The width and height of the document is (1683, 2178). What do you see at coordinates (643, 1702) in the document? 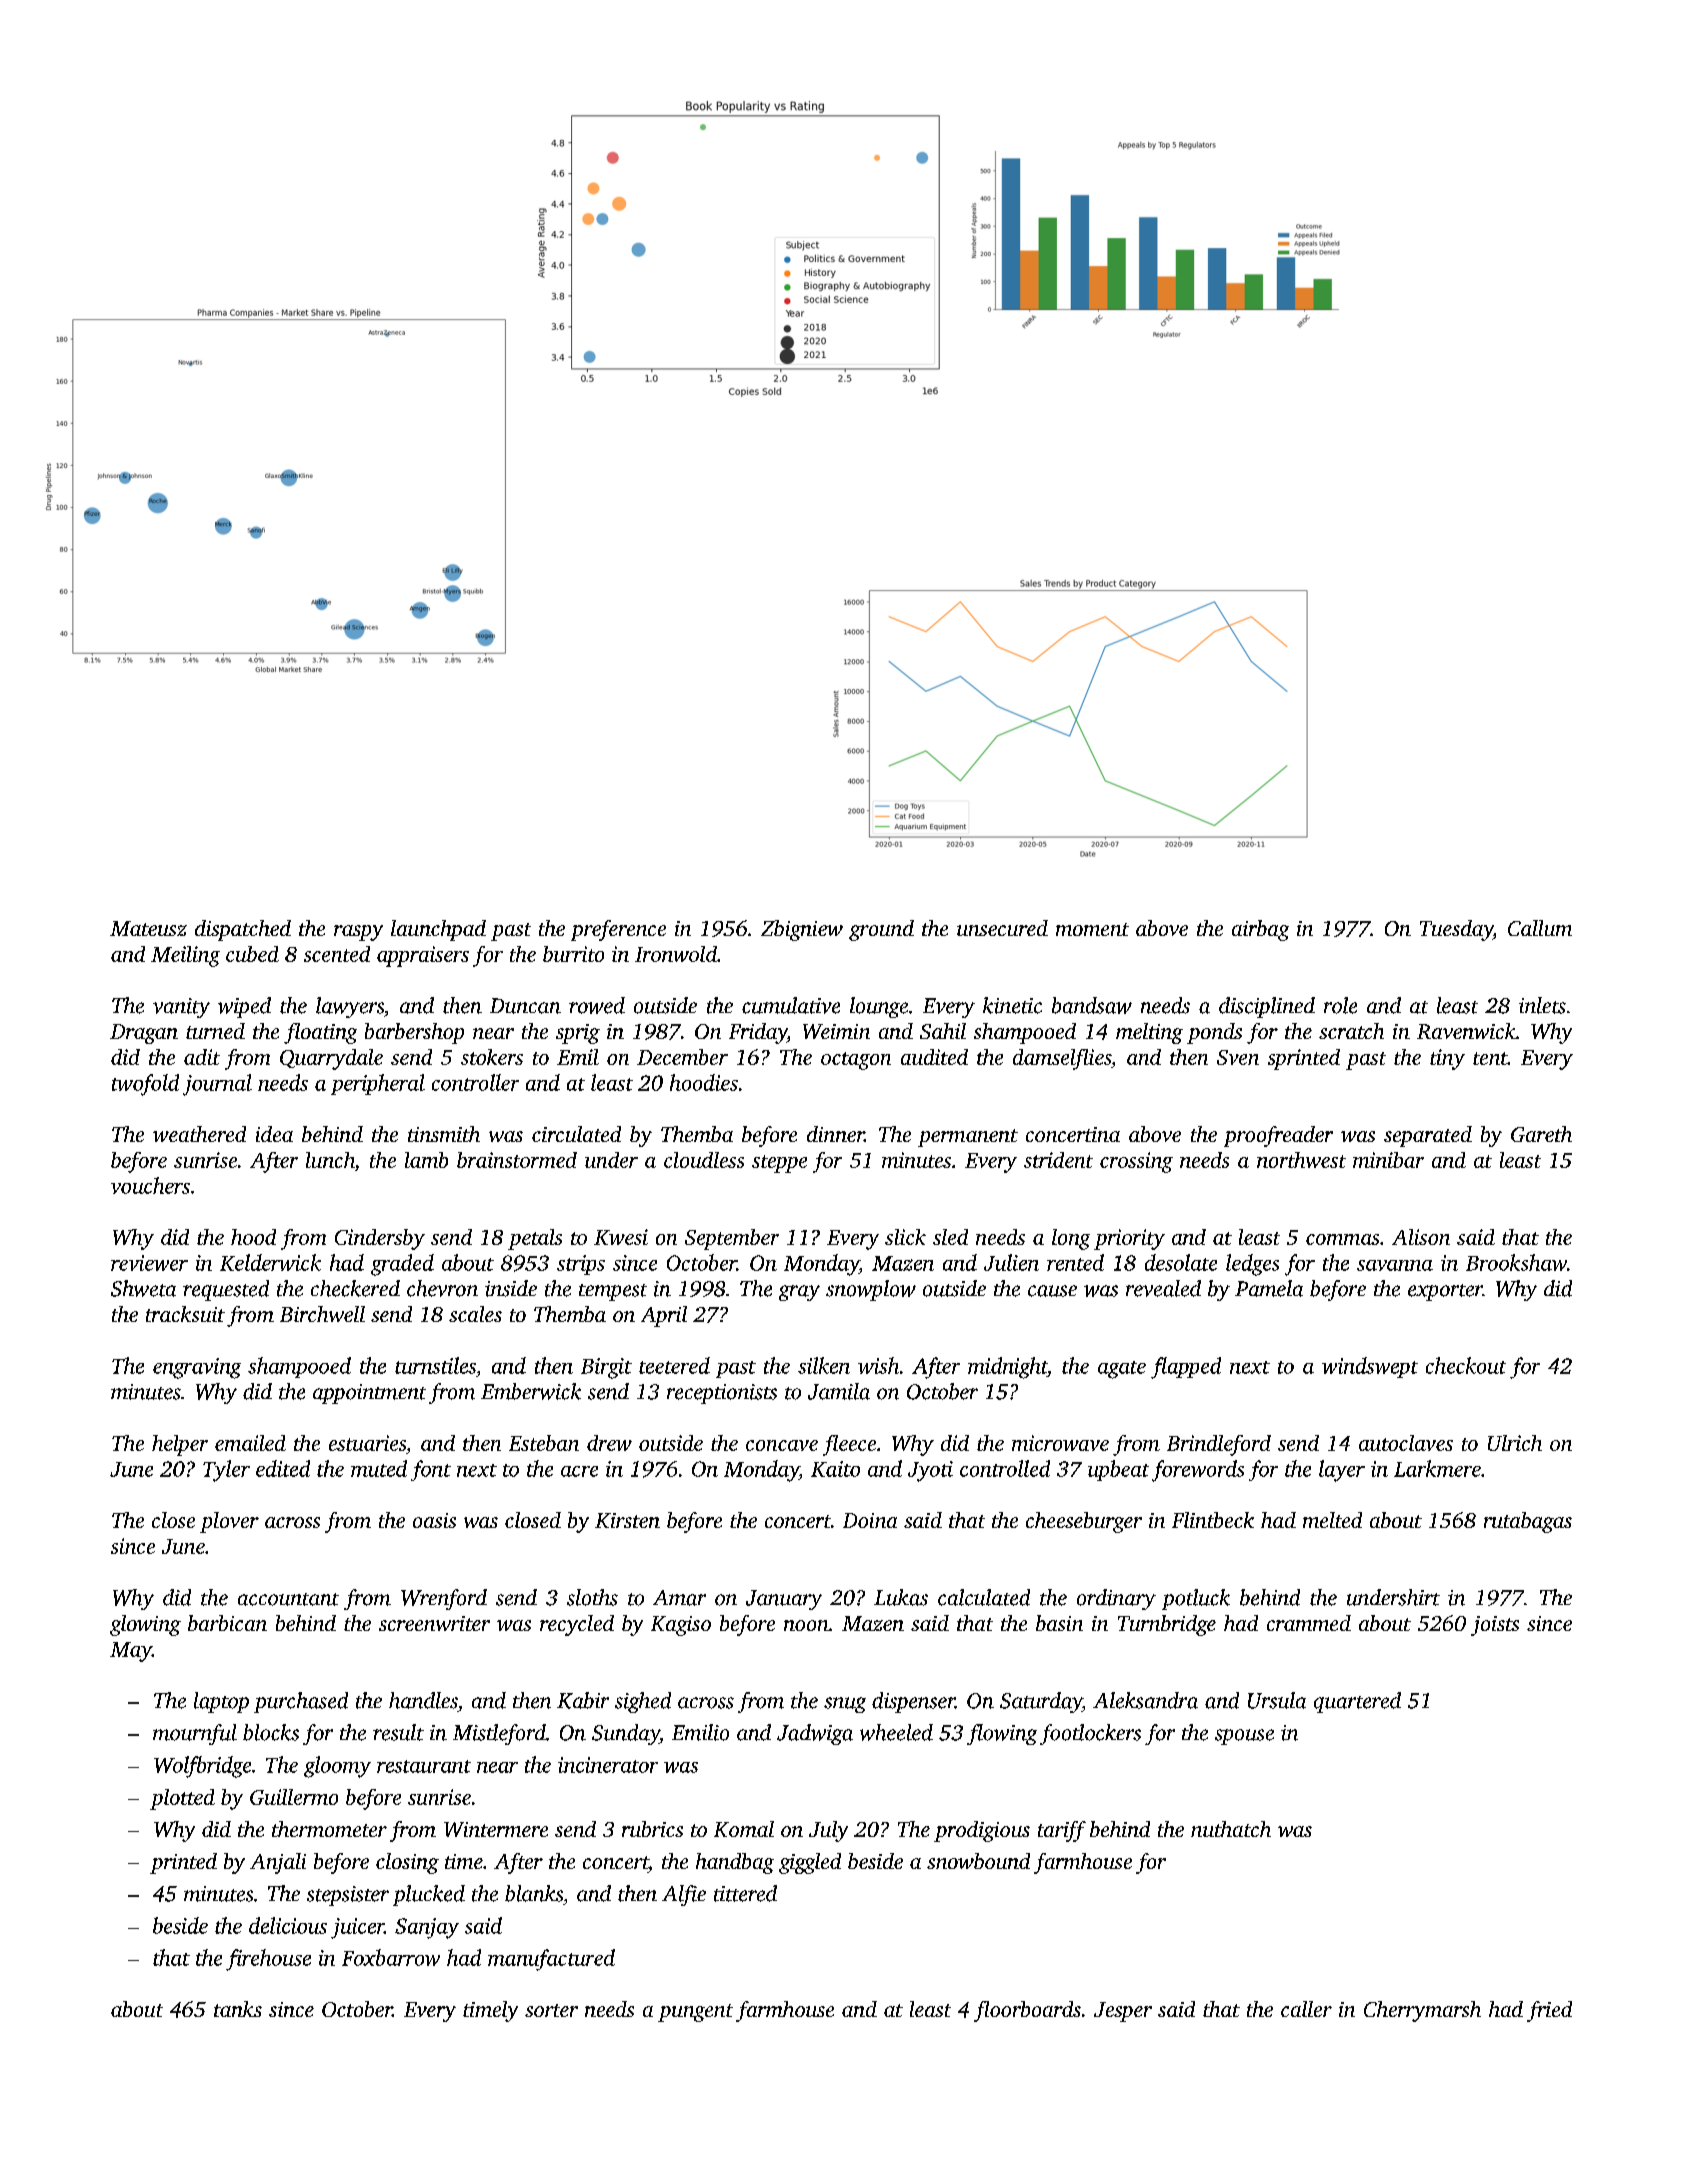
I see `sighed` at bounding box center [643, 1702].
